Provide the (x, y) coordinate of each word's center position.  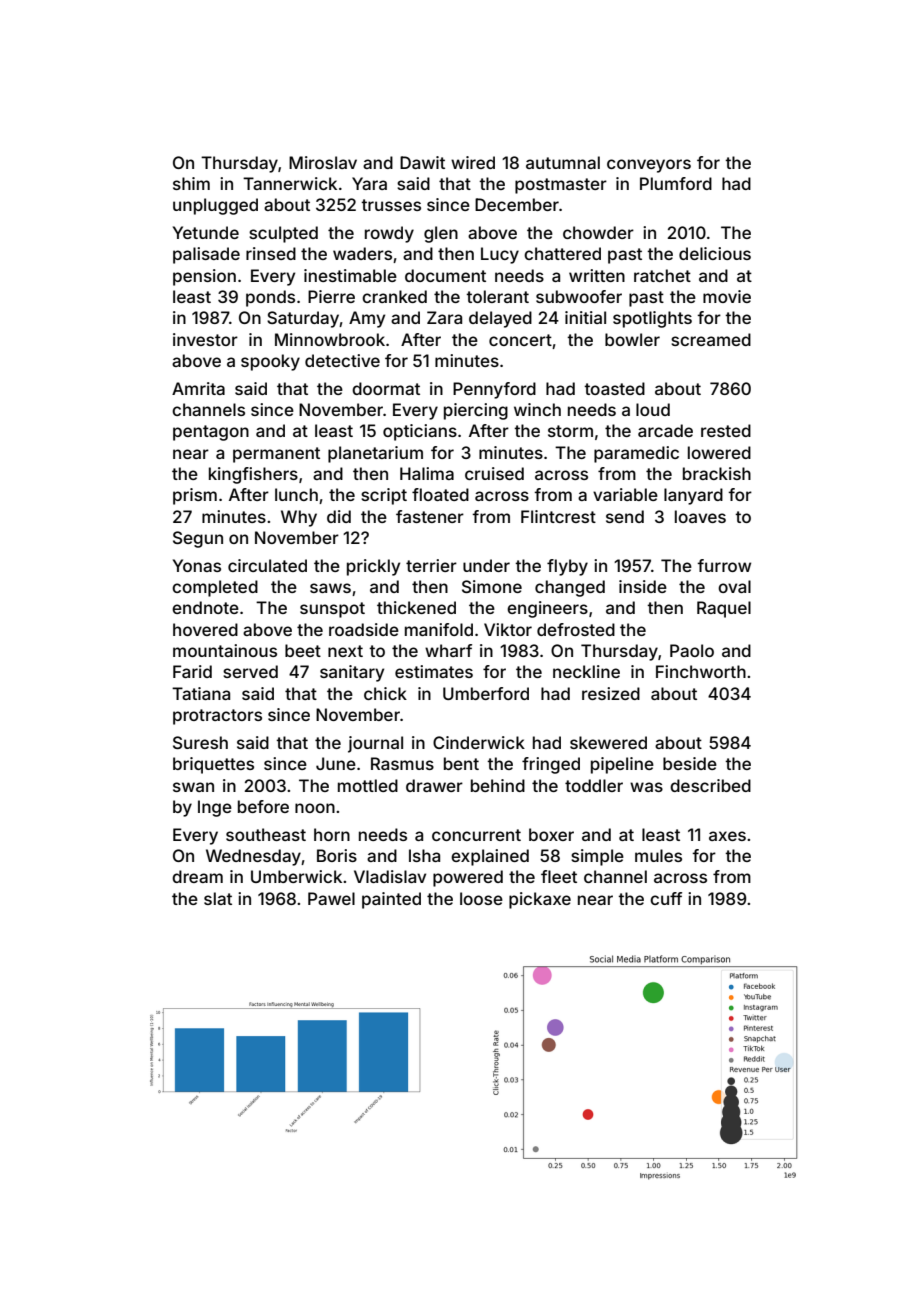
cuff (666, 898)
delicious (715, 253)
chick (385, 693)
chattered (562, 253)
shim (191, 183)
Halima (427, 473)
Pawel (331, 898)
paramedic (636, 454)
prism (195, 496)
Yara (369, 183)
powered (468, 878)
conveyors (649, 166)
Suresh (200, 742)
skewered (608, 742)
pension (204, 277)
